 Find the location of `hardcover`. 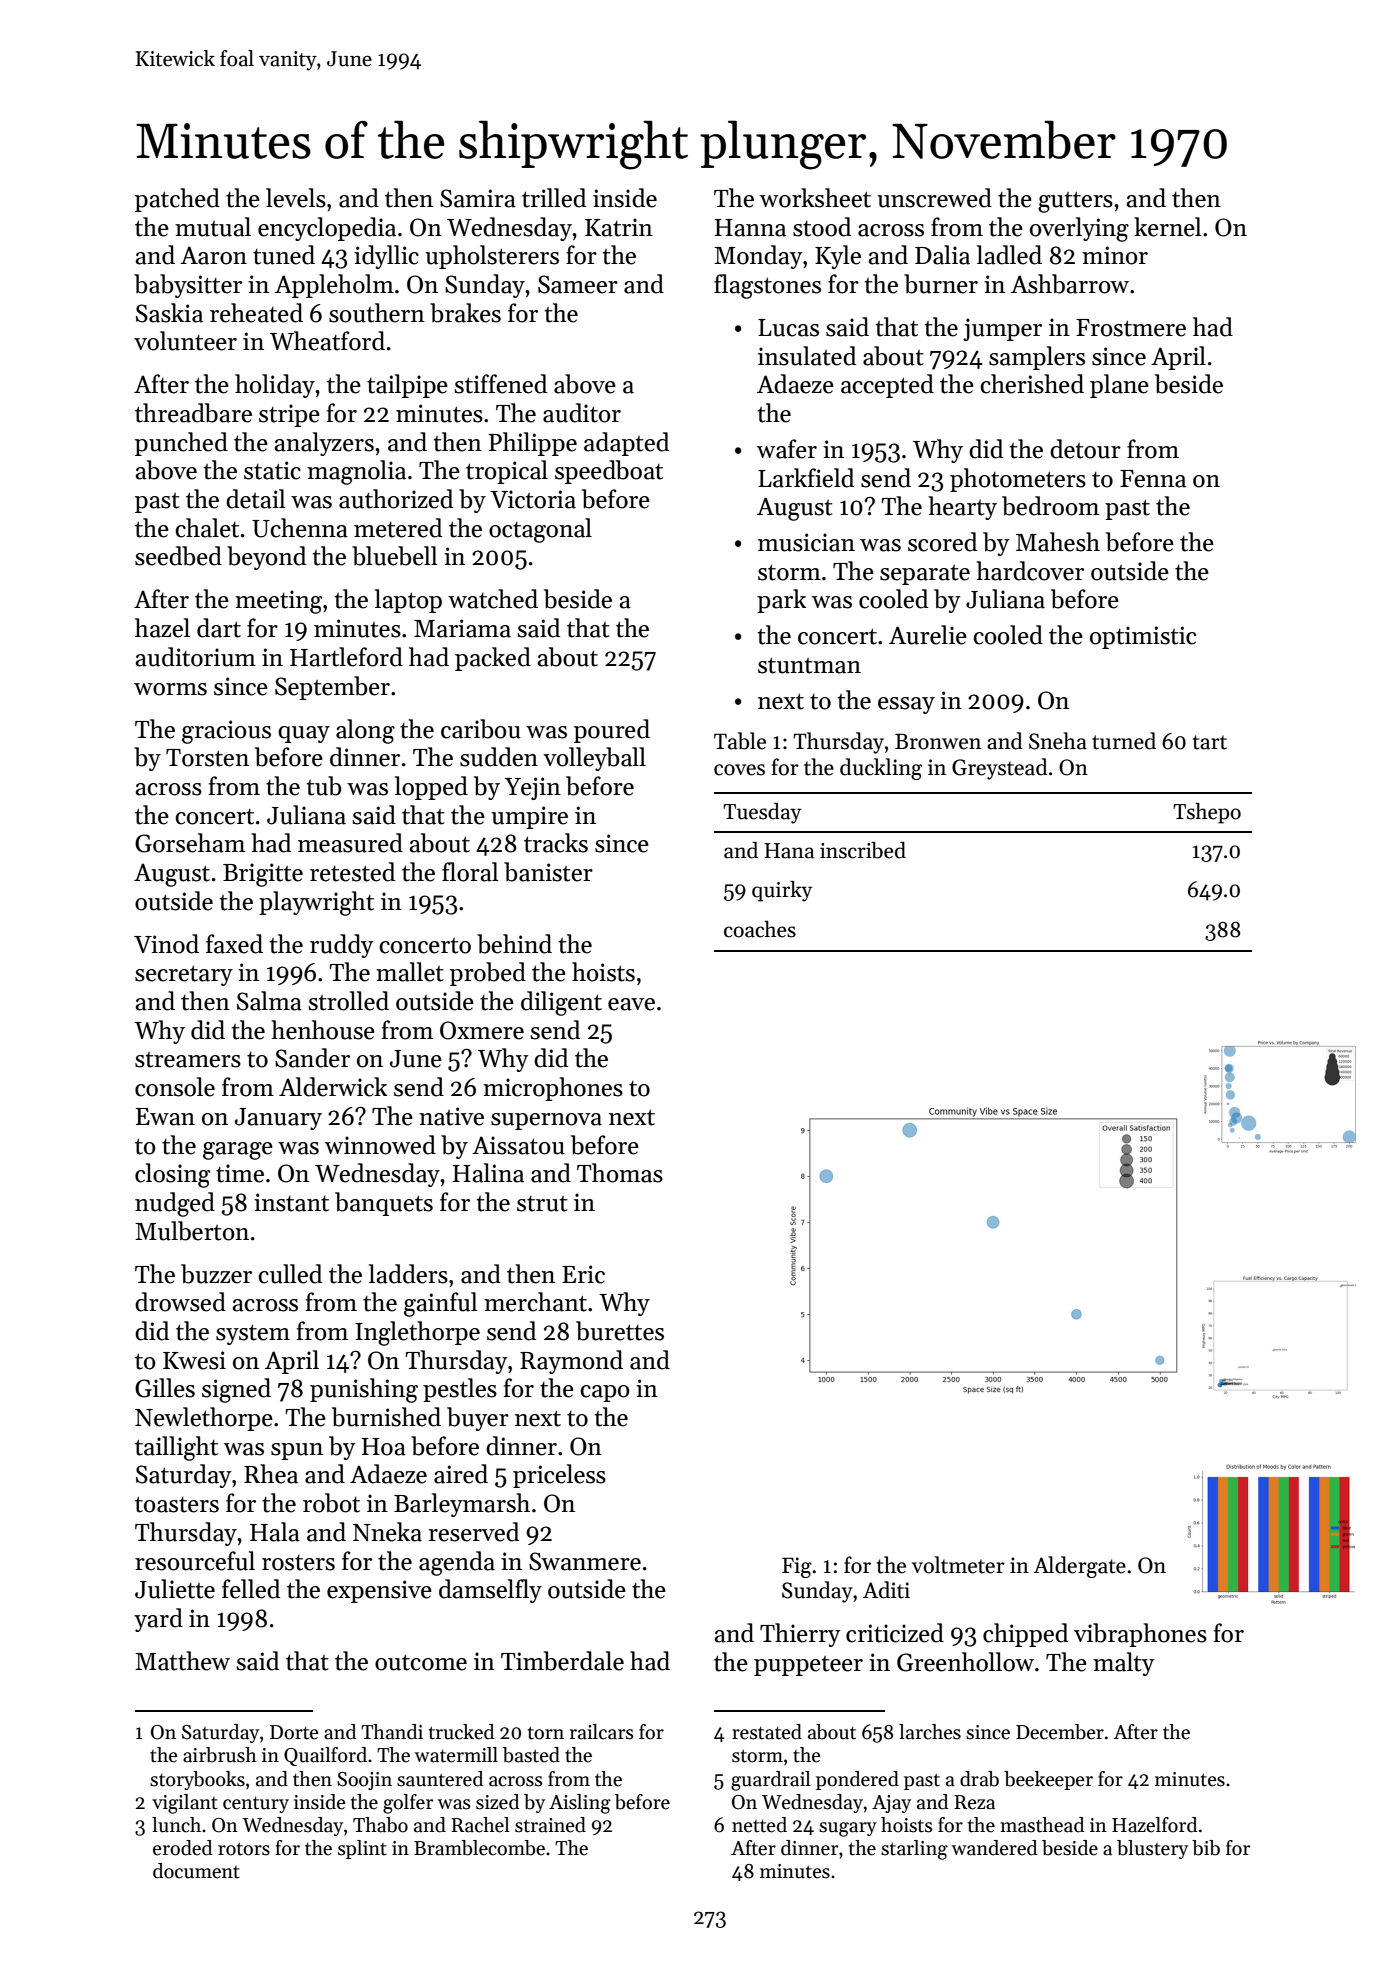

hardcover is located at coordinates (1030, 571).
